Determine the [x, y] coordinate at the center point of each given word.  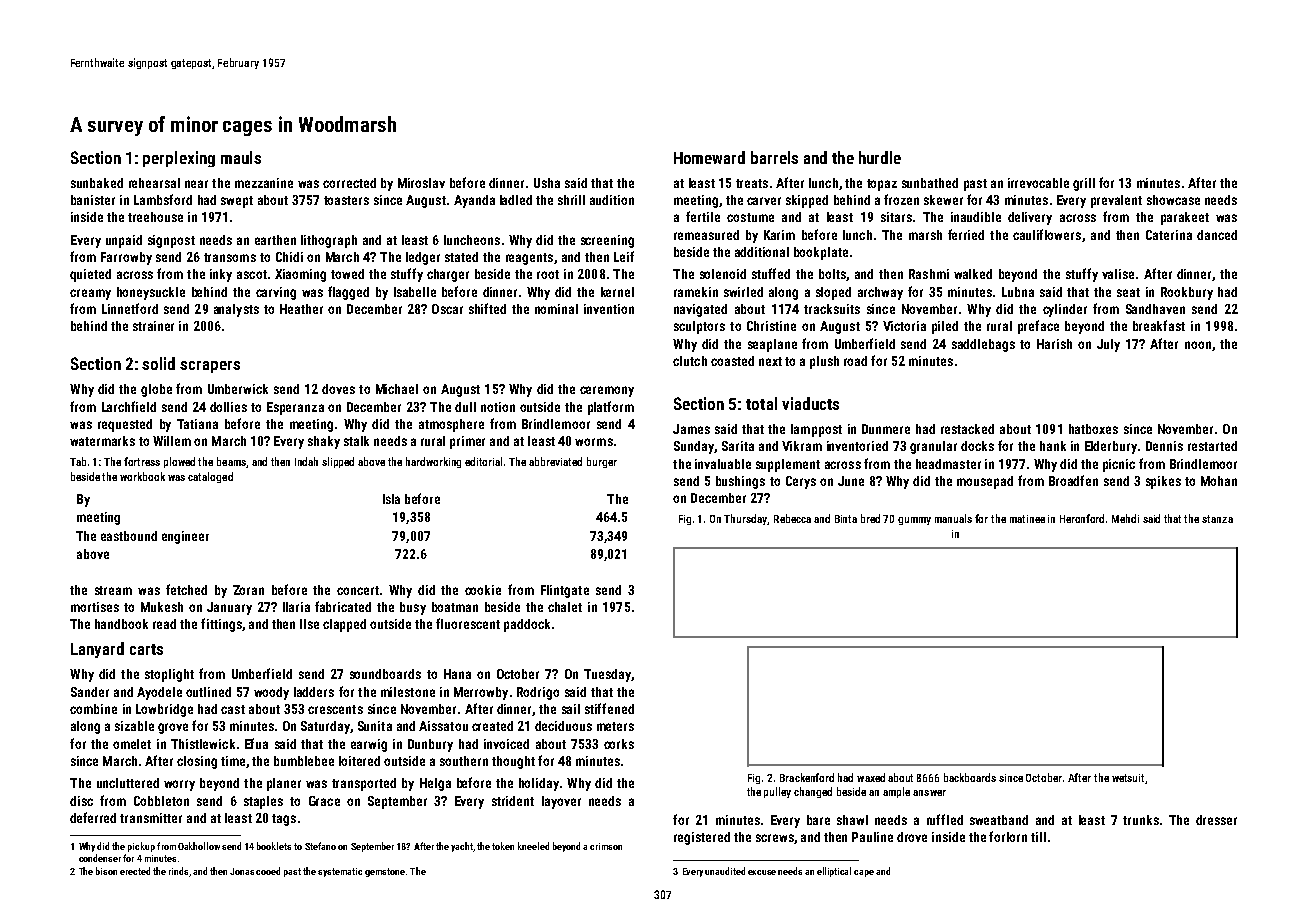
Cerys [801, 482]
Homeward [709, 157]
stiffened [609, 708]
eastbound [129, 536]
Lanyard [97, 650]
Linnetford [130, 308]
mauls [241, 157]
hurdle [880, 157]
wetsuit [1128, 778]
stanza [1217, 519]
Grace [324, 801]
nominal [556, 309]
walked [973, 274]
